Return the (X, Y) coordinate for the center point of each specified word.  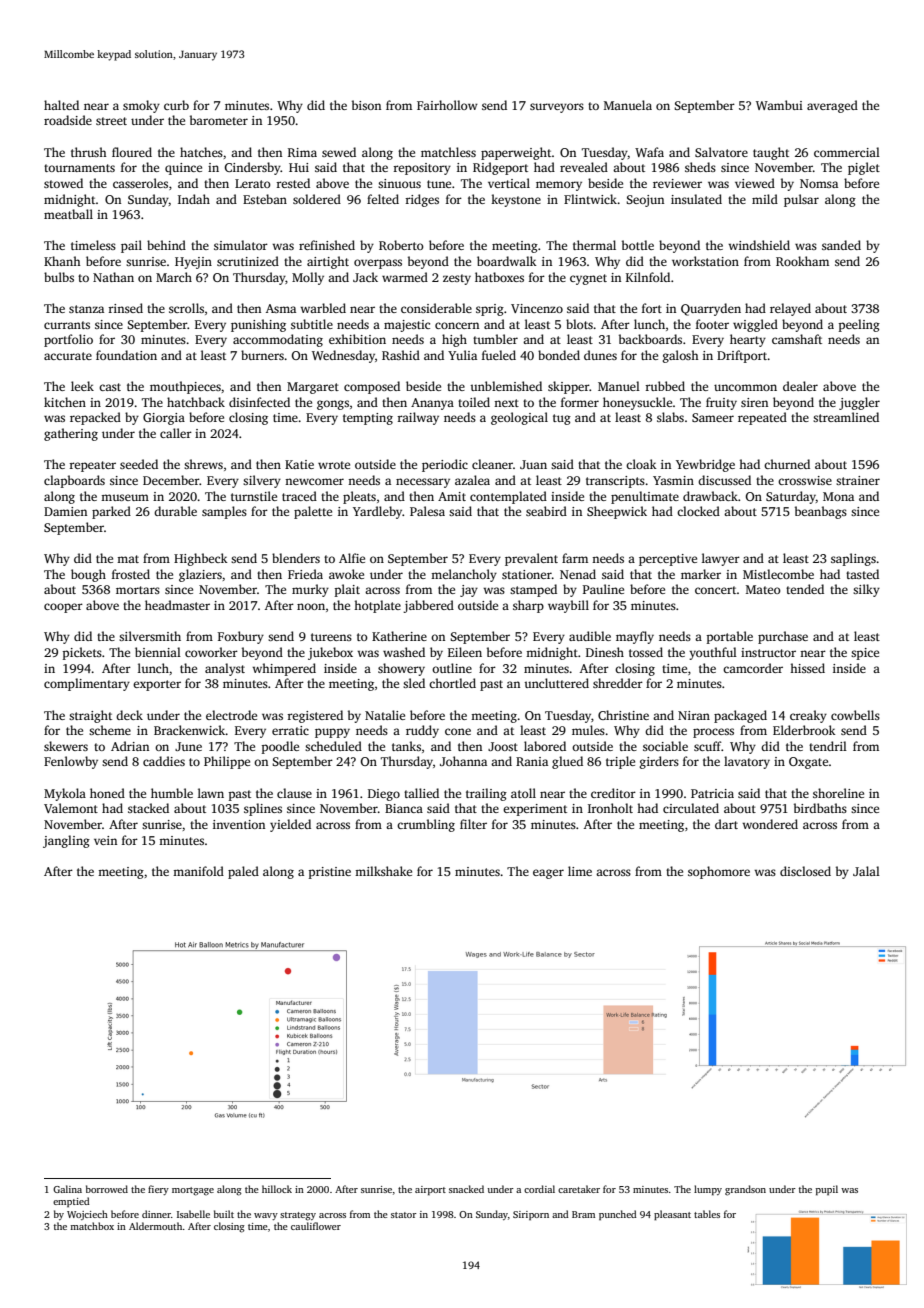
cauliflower (316, 1226)
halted (61, 105)
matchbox (92, 1226)
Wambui (779, 105)
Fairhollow (447, 105)
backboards (650, 339)
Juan (533, 464)
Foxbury (241, 637)
